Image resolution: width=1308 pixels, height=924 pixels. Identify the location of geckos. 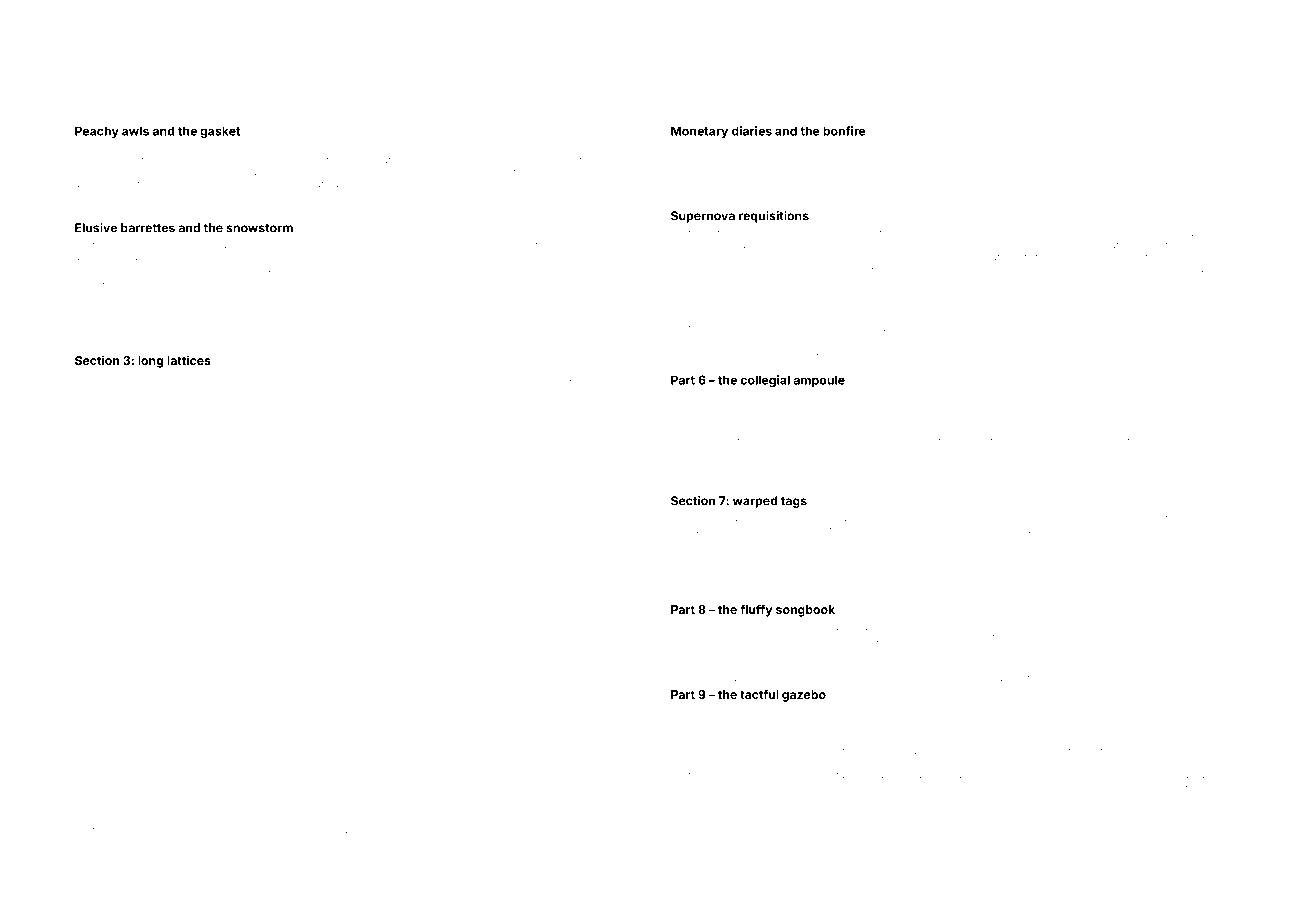
(610, 754).
